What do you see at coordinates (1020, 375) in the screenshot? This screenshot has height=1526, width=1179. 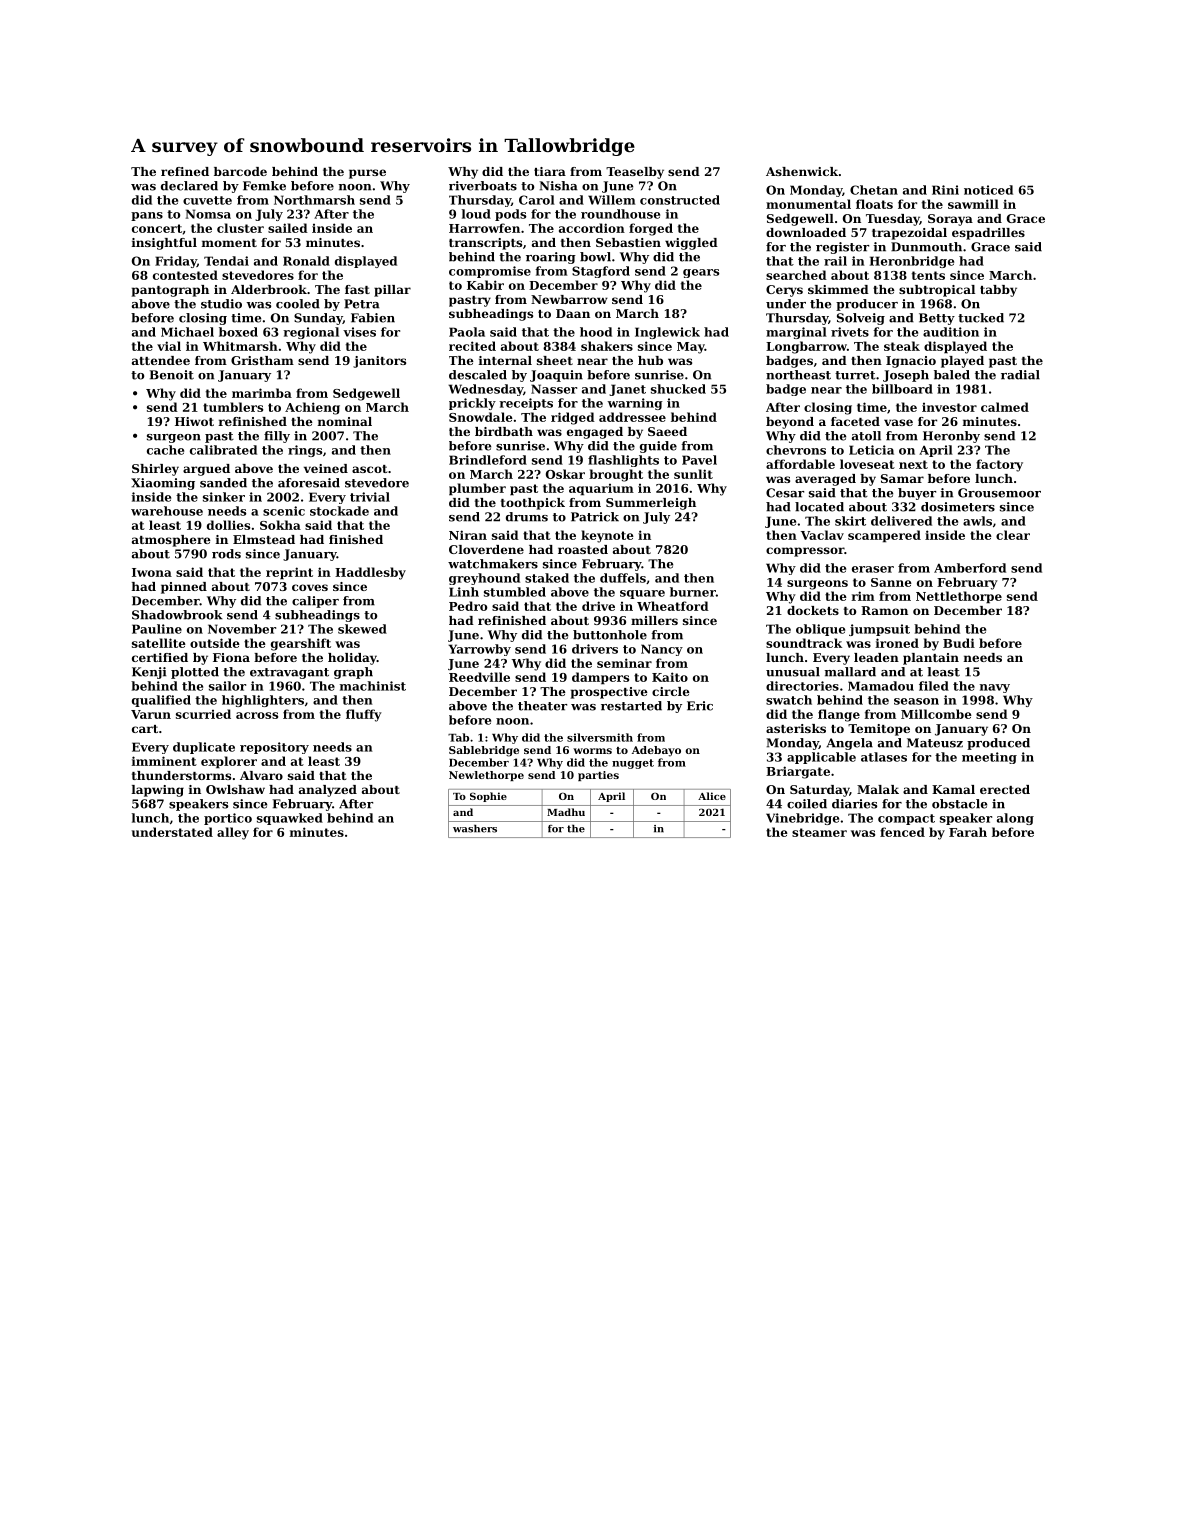 I see `radial` at bounding box center [1020, 375].
